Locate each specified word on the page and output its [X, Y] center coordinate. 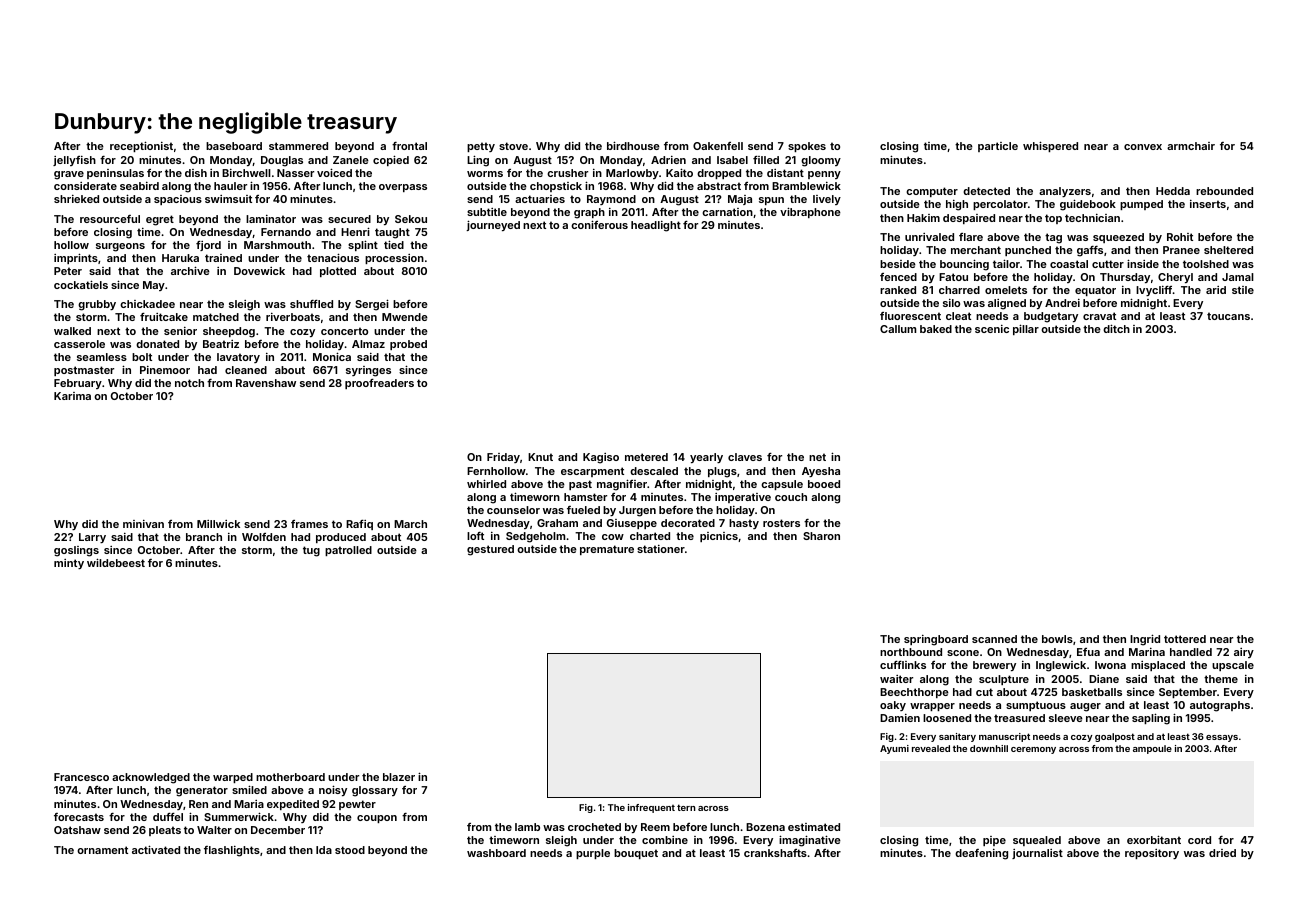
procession [394, 259]
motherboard [290, 777]
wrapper [932, 707]
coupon [377, 819]
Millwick [218, 524]
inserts [1208, 204]
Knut [540, 457]
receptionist [141, 146]
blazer [399, 777]
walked [72, 331]
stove [513, 146]
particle [998, 147]
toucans [1228, 316]
